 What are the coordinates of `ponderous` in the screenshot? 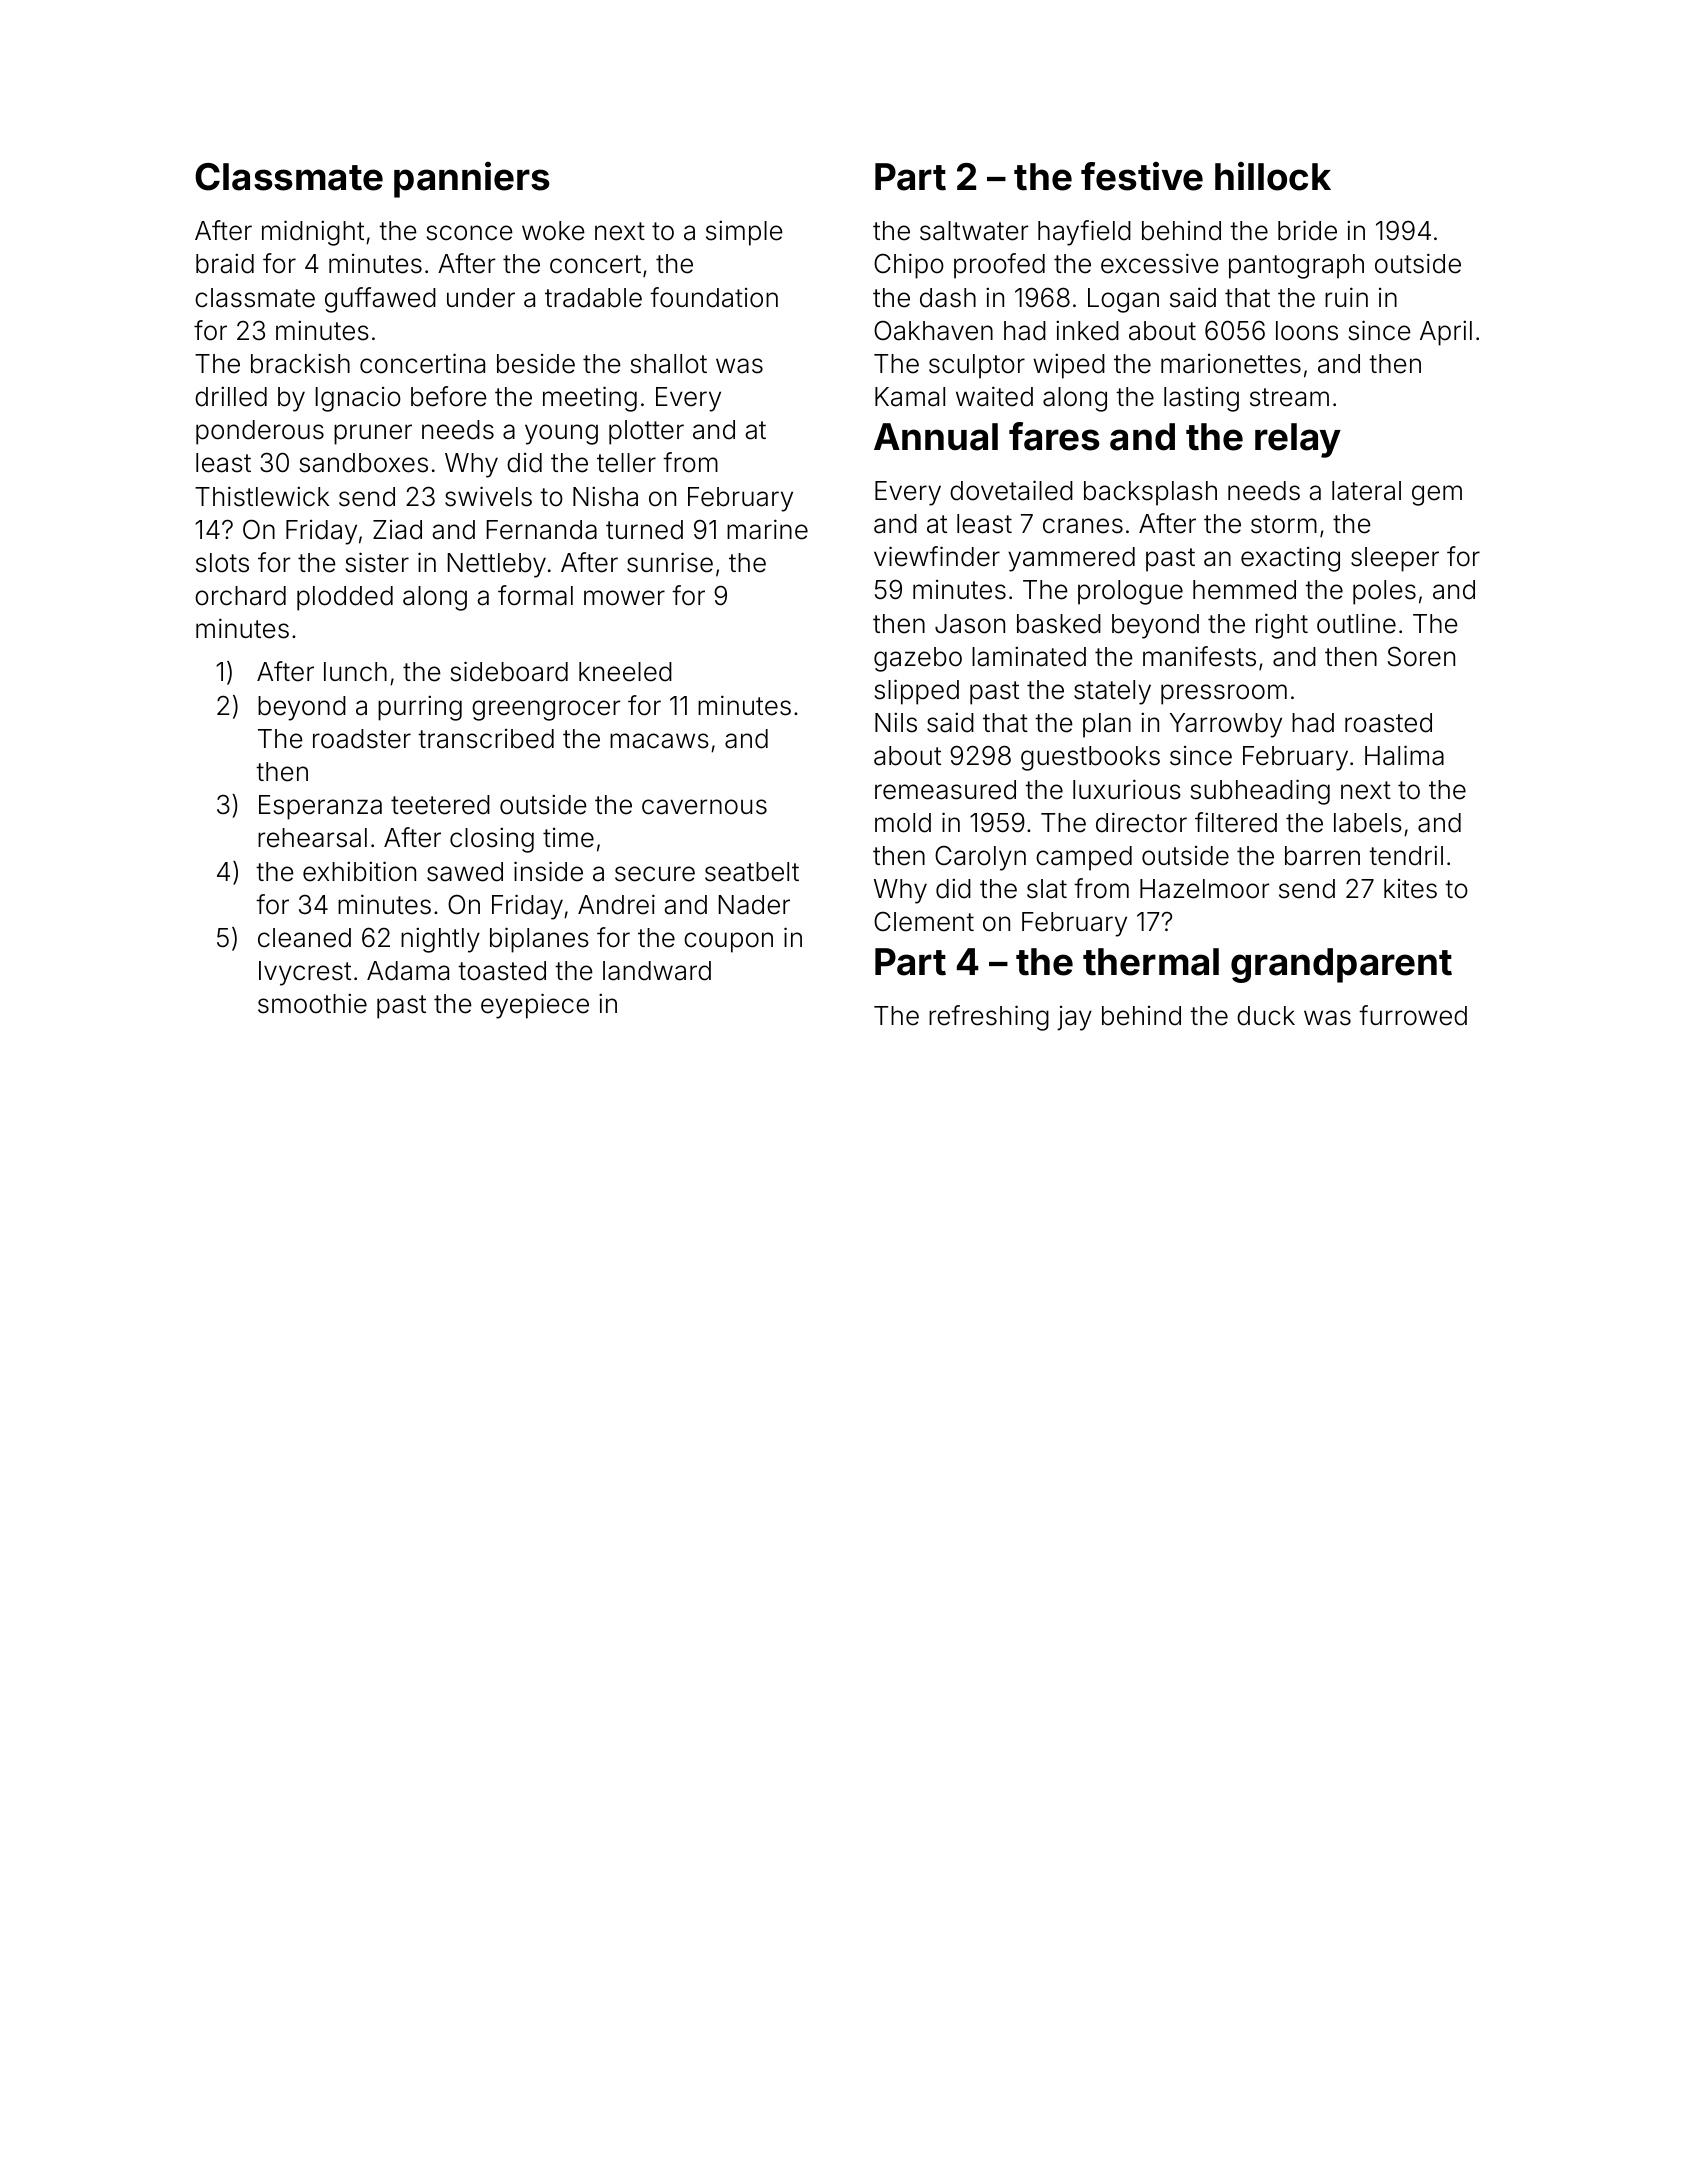 It's located at (260, 432).
